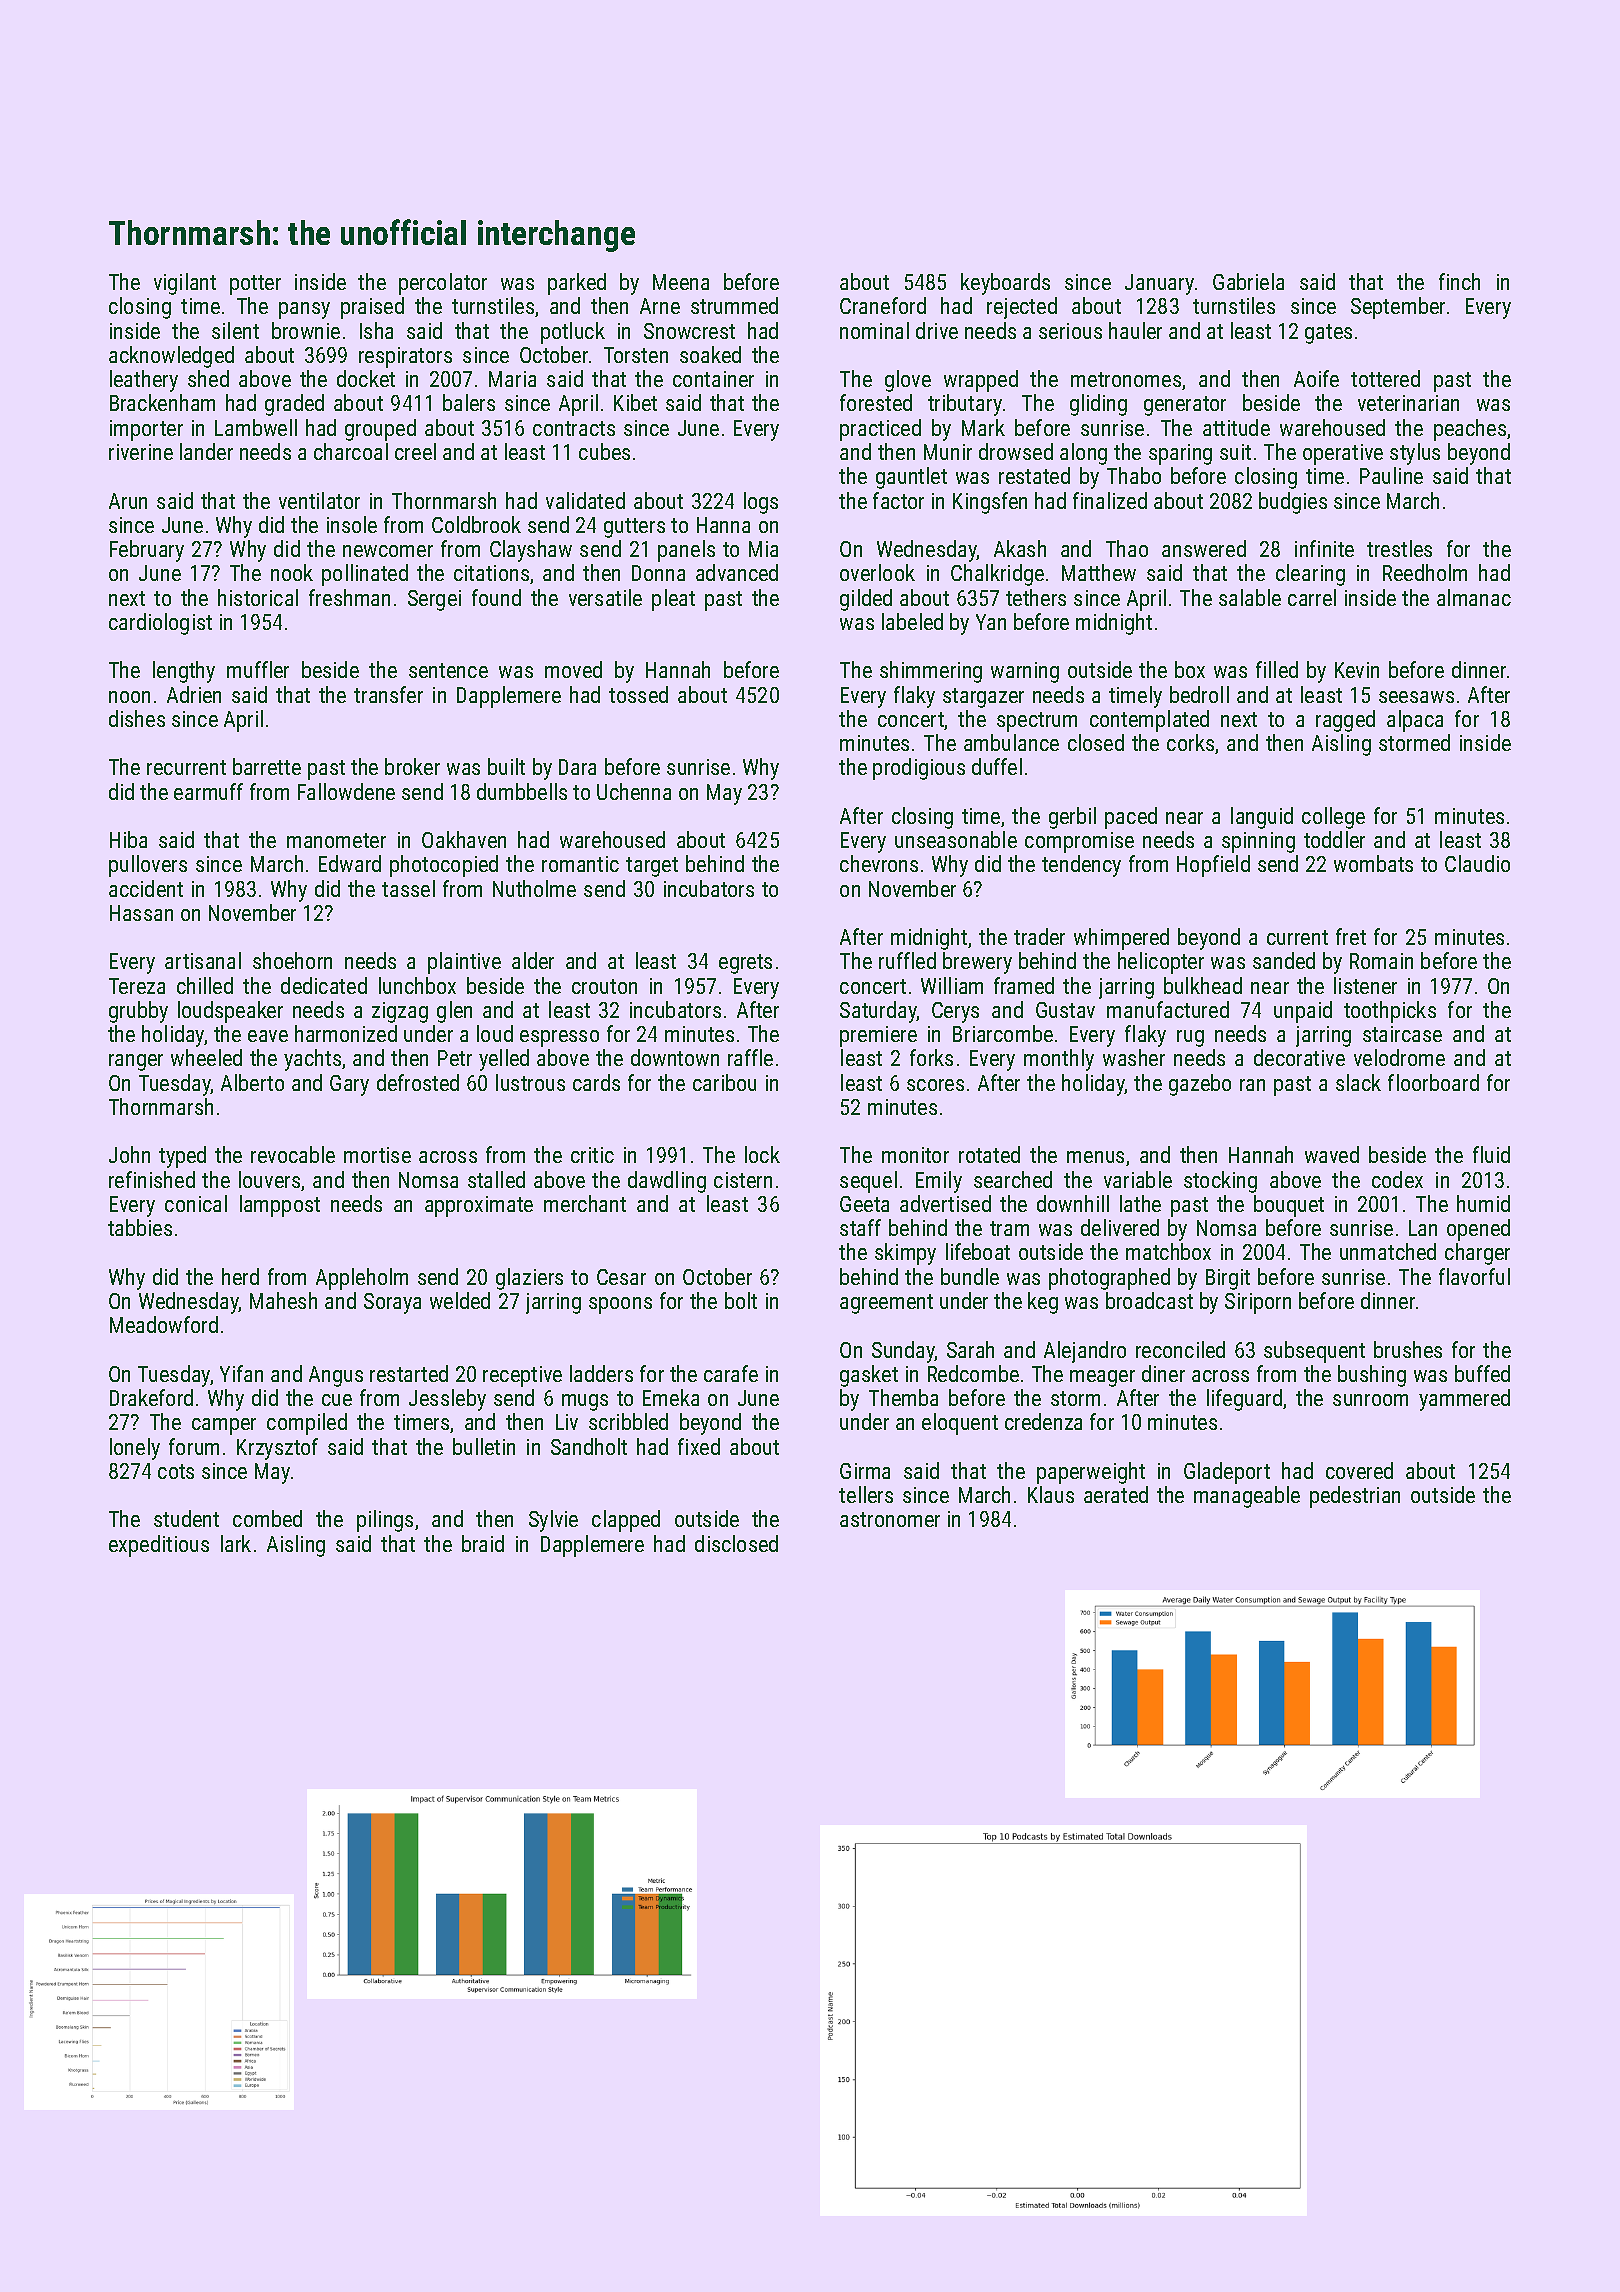 The height and width of the screenshot is (2292, 1620). I want to click on practiced, so click(880, 430).
